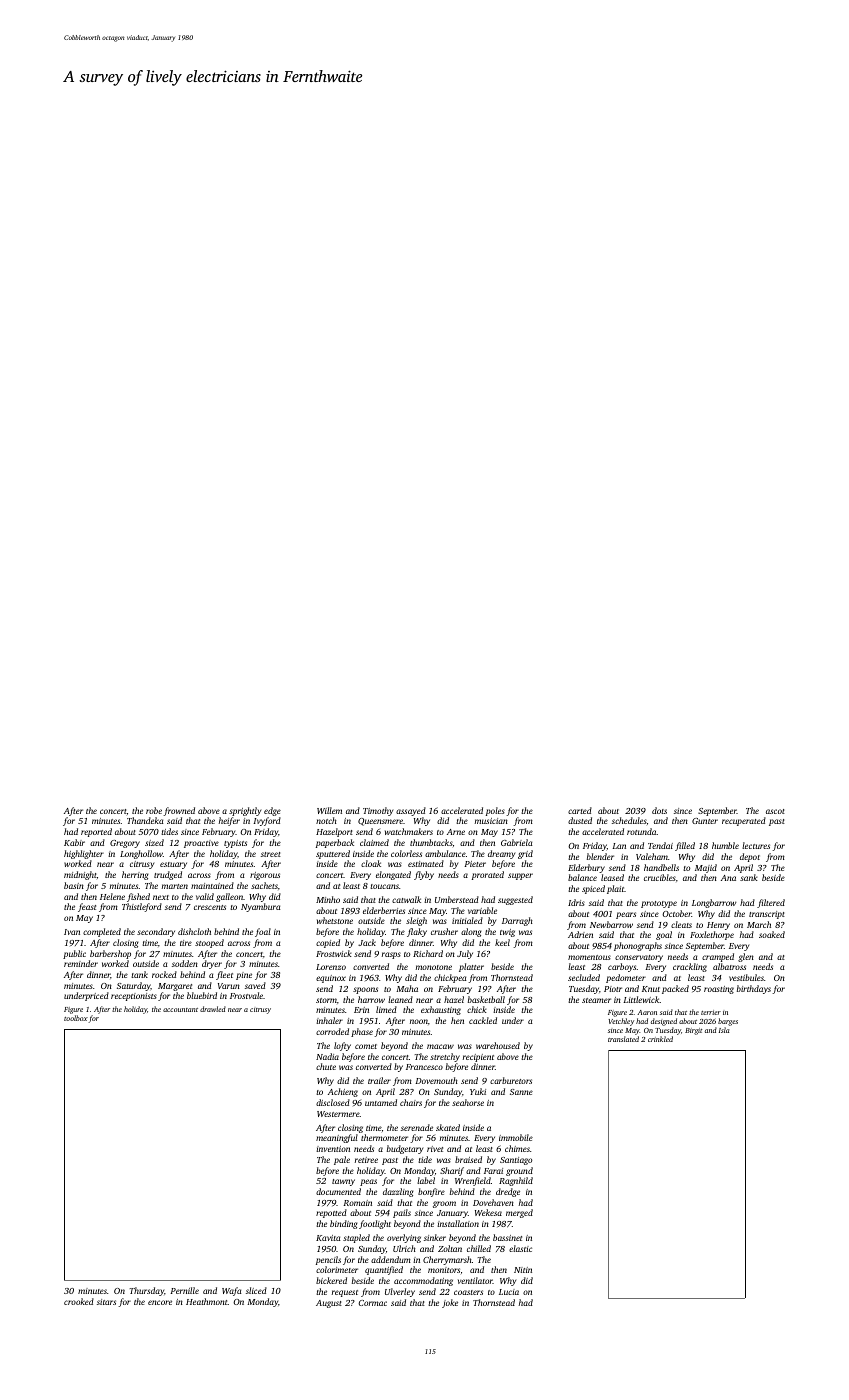 Image resolution: width=849 pixels, height=1400 pixels. What do you see at coordinates (245, 811) in the image?
I see `sprightly` at bounding box center [245, 811].
